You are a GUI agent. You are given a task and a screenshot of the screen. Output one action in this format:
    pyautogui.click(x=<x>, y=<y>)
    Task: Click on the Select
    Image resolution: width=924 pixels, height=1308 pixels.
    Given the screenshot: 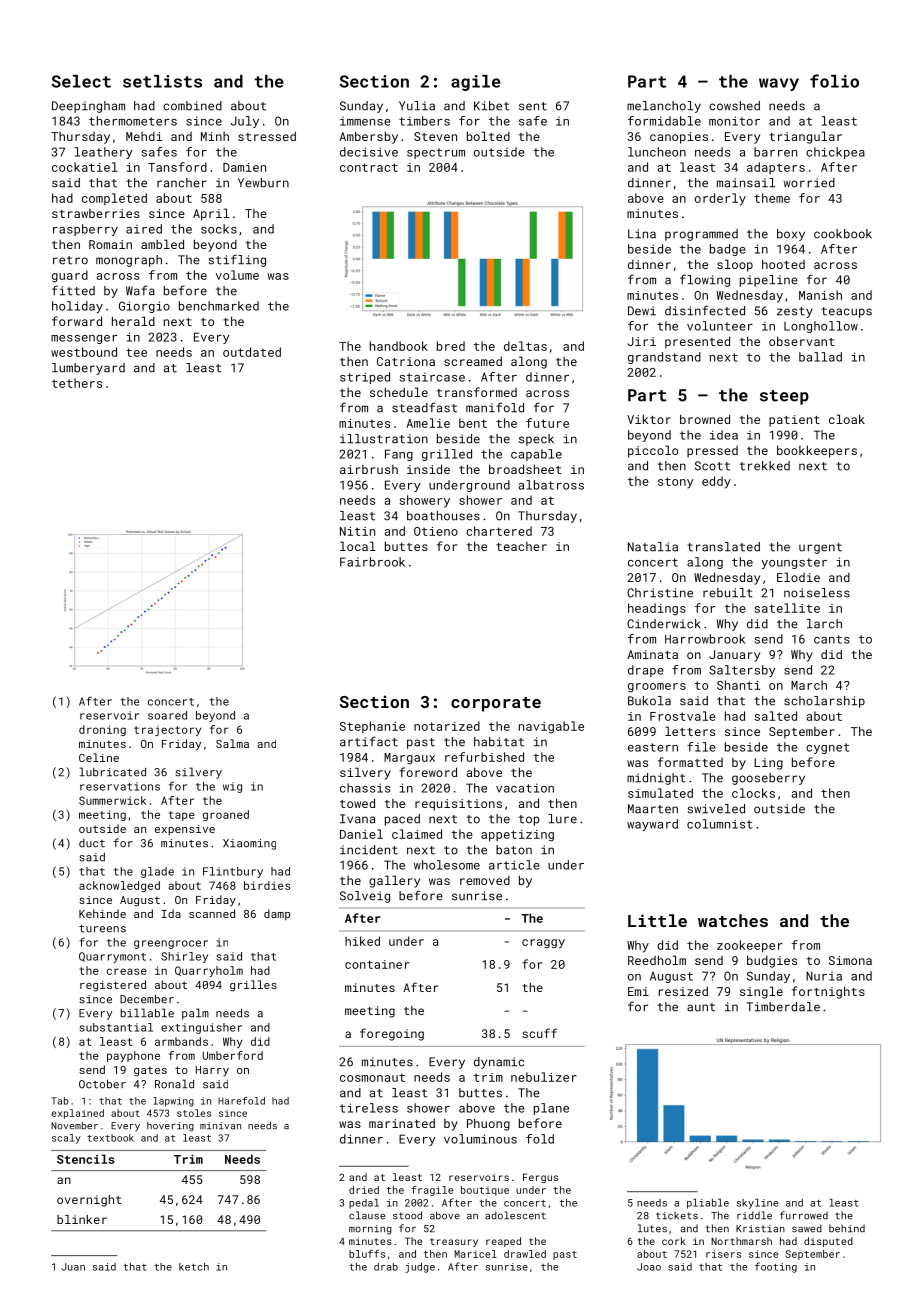 What is the action you would take?
    pyautogui.click(x=81, y=81)
